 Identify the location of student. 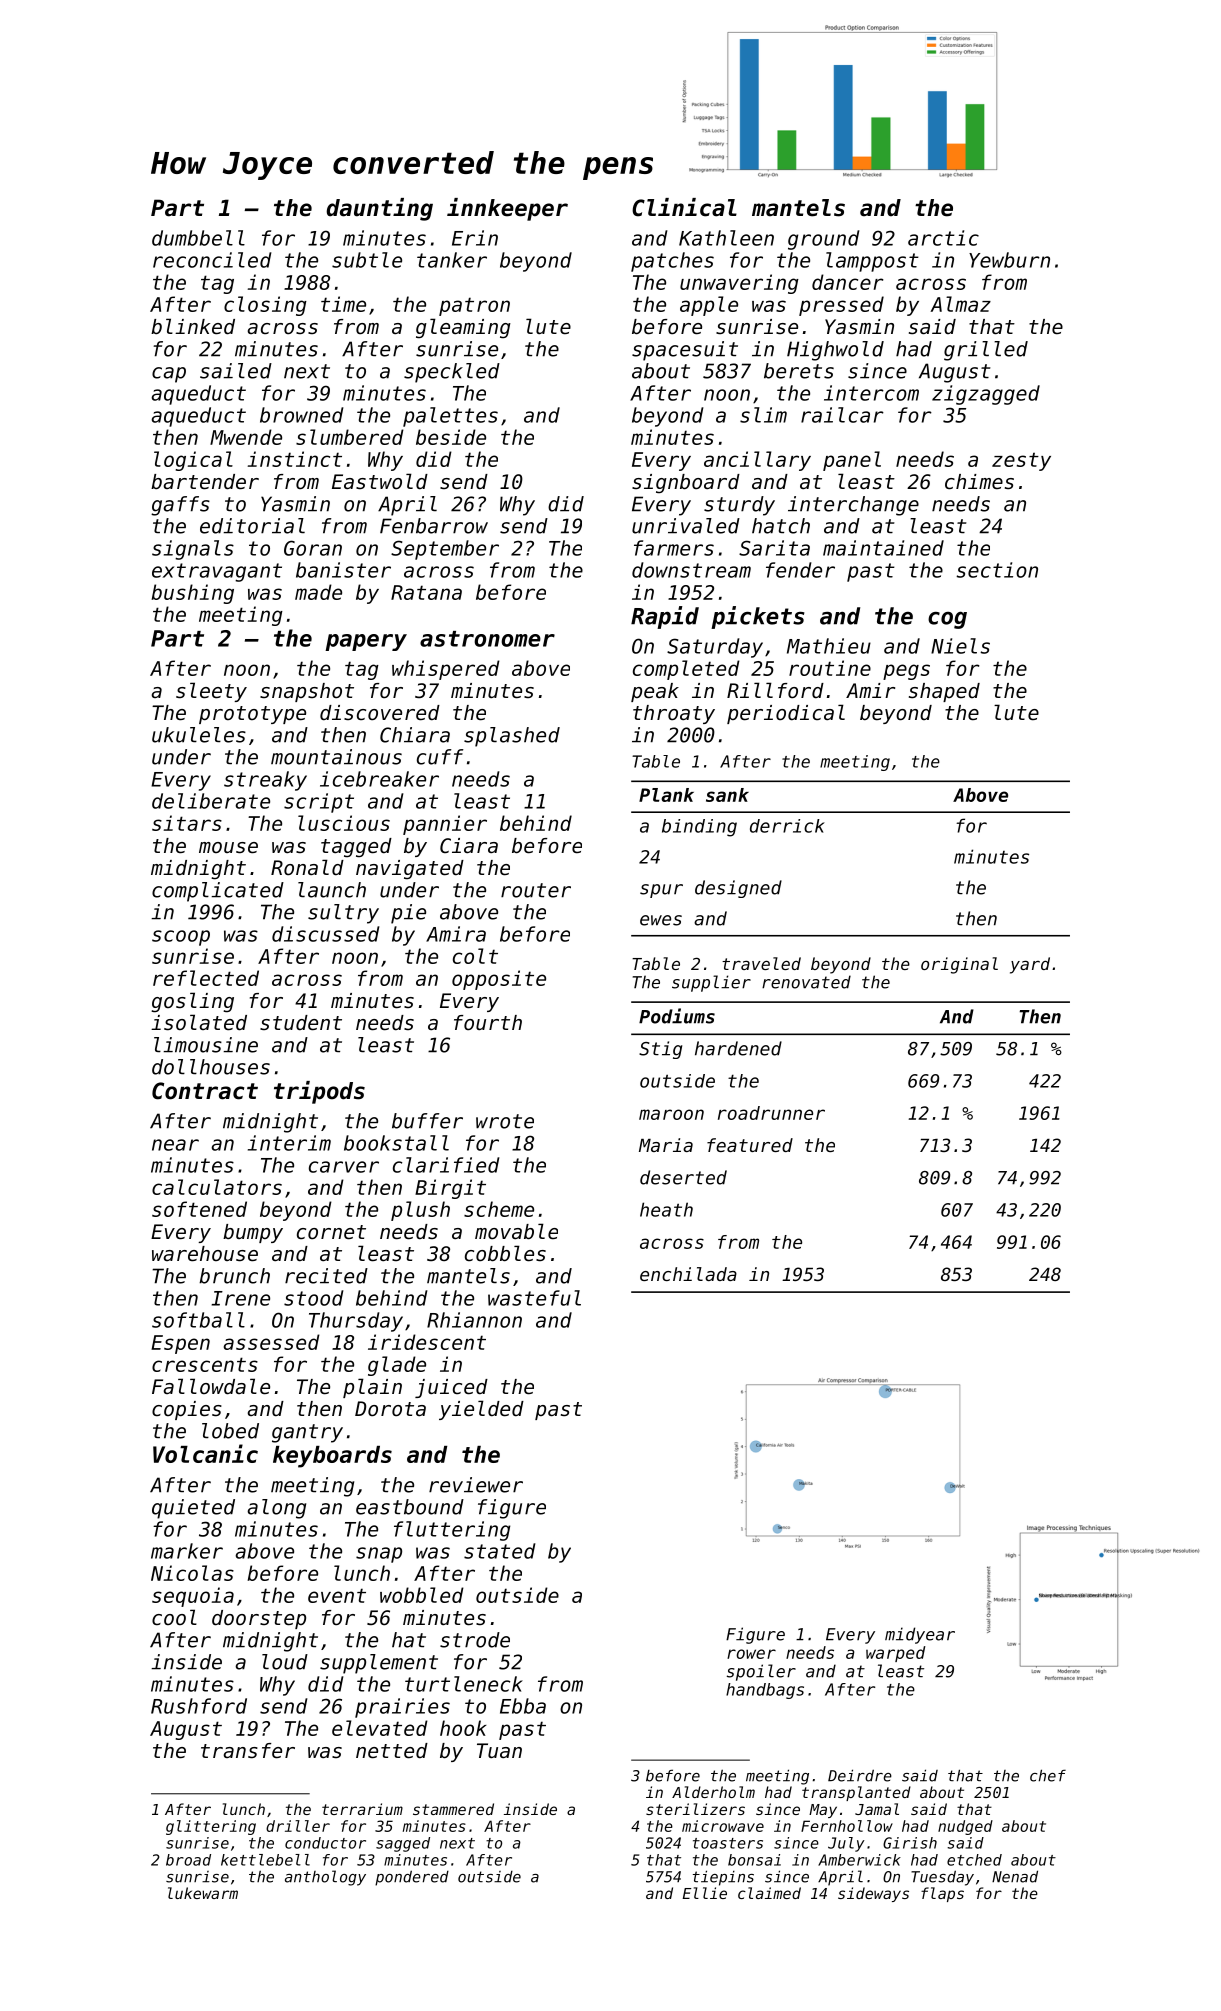
(301, 1023).
